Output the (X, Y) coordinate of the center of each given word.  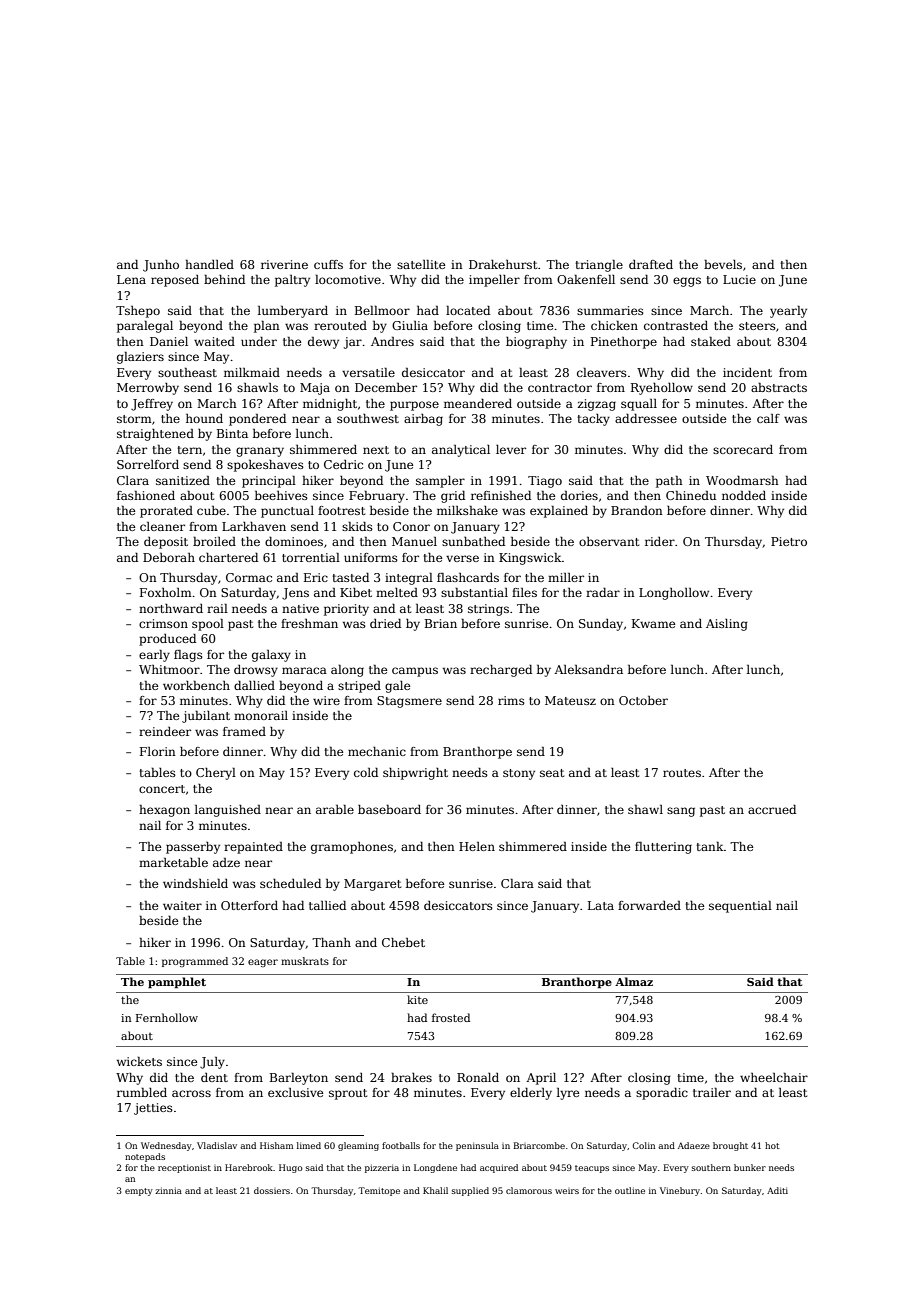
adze (226, 862)
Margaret (372, 885)
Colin (644, 1145)
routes (682, 773)
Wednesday (166, 1146)
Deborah (169, 557)
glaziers (140, 358)
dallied (254, 685)
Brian (441, 623)
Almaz (634, 981)
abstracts (779, 387)
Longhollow (674, 594)
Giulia (410, 325)
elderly (531, 1094)
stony (519, 774)
